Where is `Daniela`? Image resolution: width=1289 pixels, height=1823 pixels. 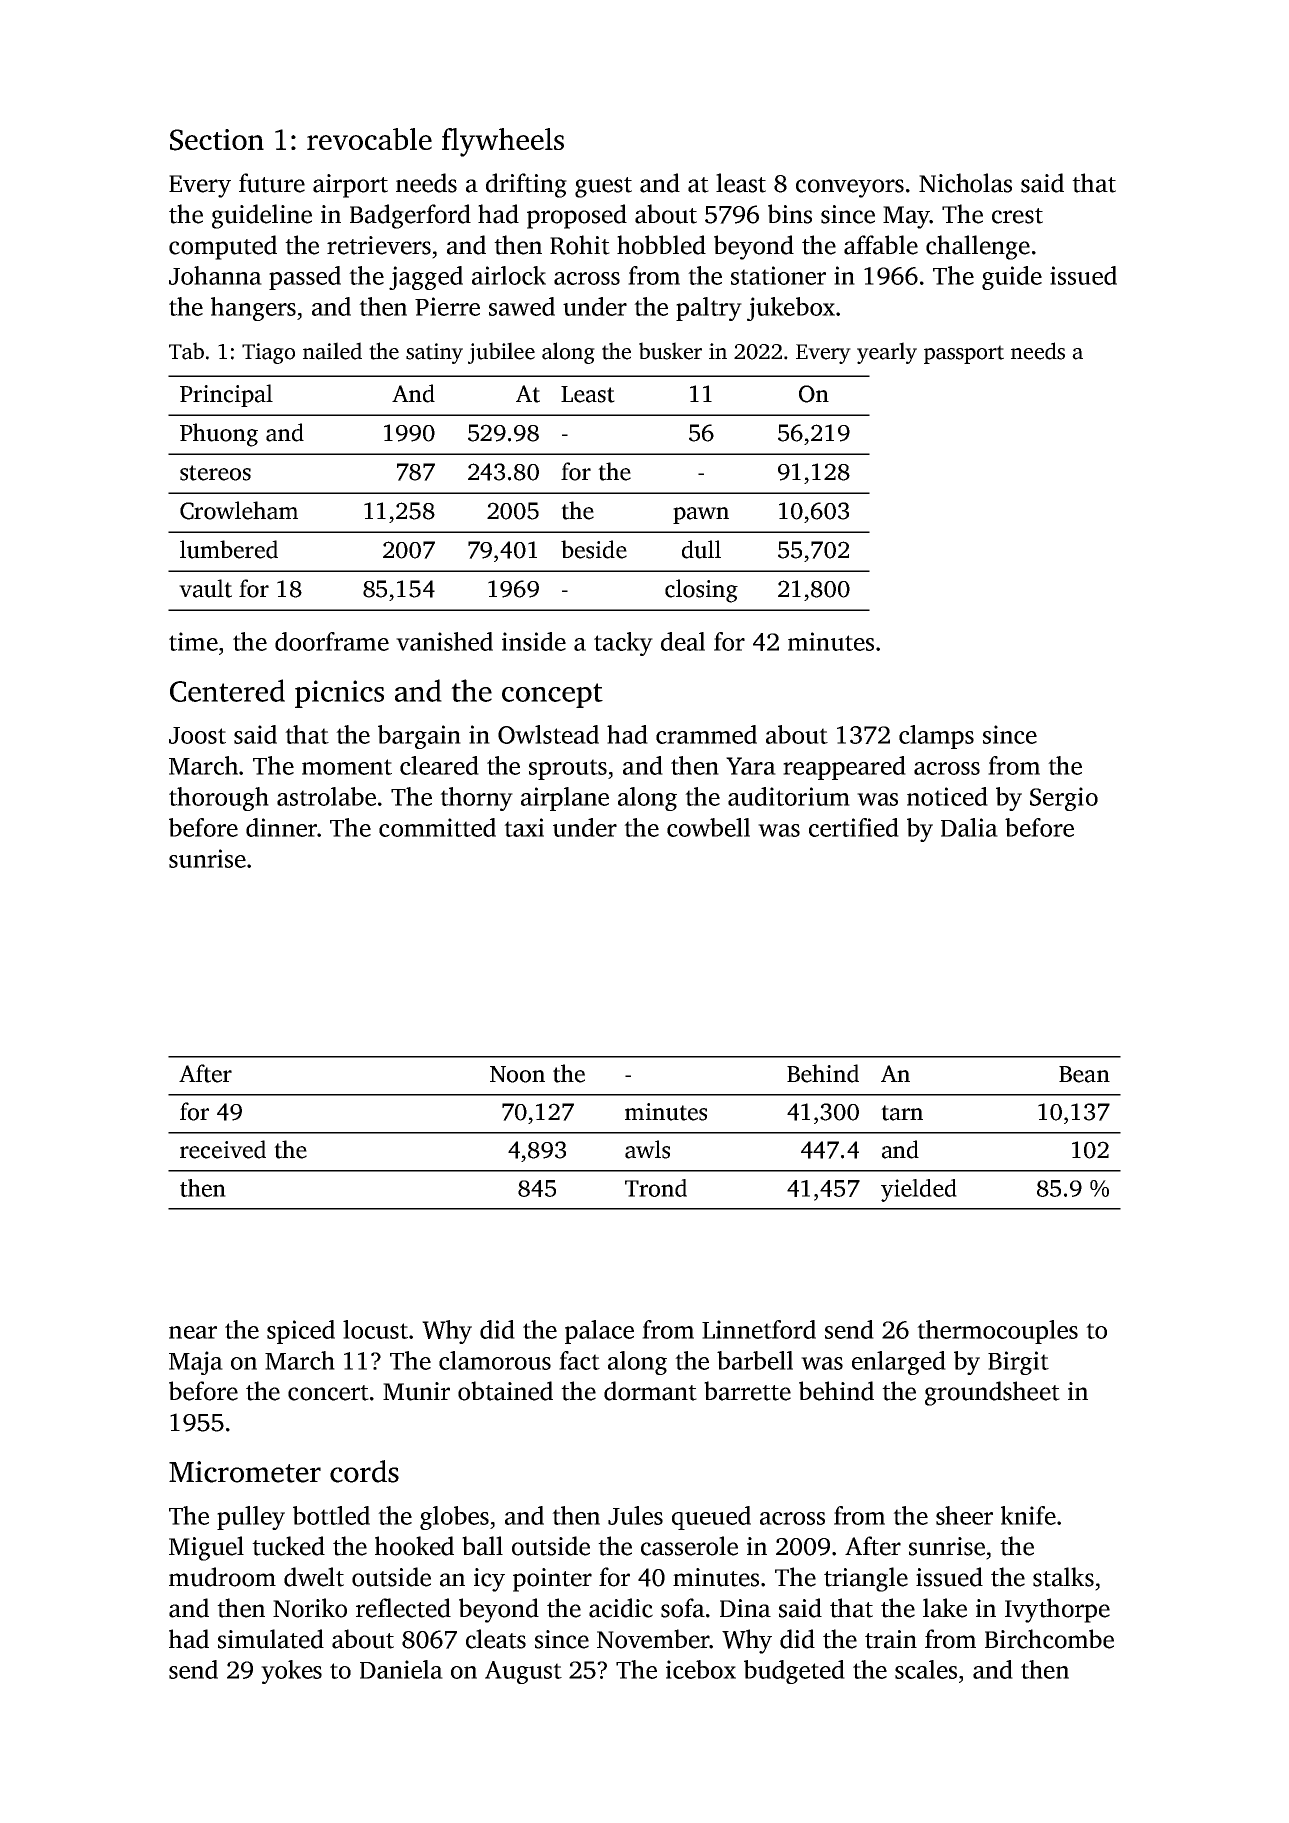 Daniela is located at coordinates (401, 1669).
